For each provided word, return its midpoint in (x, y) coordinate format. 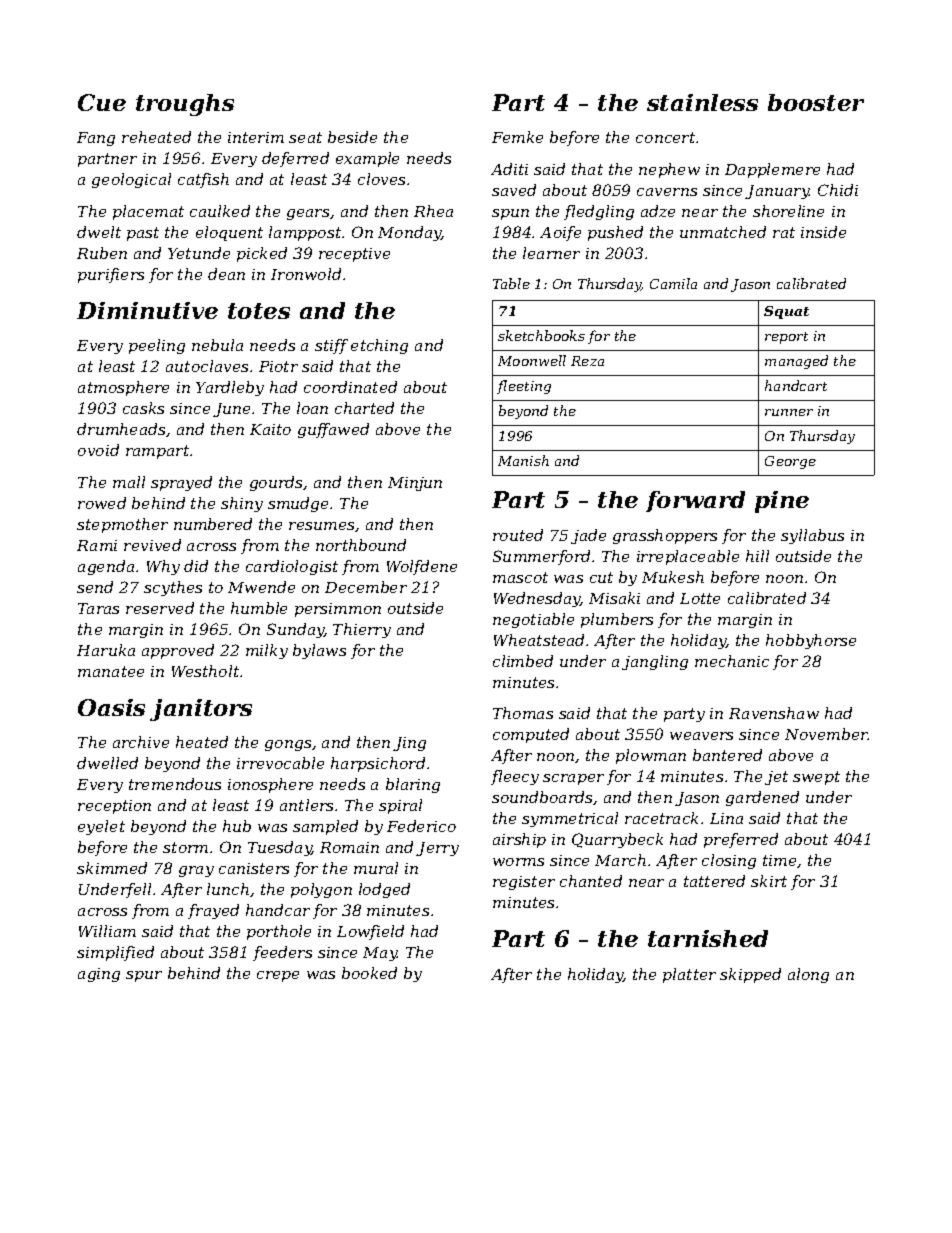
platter (689, 975)
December (366, 587)
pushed (615, 233)
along (808, 975)
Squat (786, 312)
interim (256, 137)
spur (144, 976)
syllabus (812, 536)
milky (267, 651)
